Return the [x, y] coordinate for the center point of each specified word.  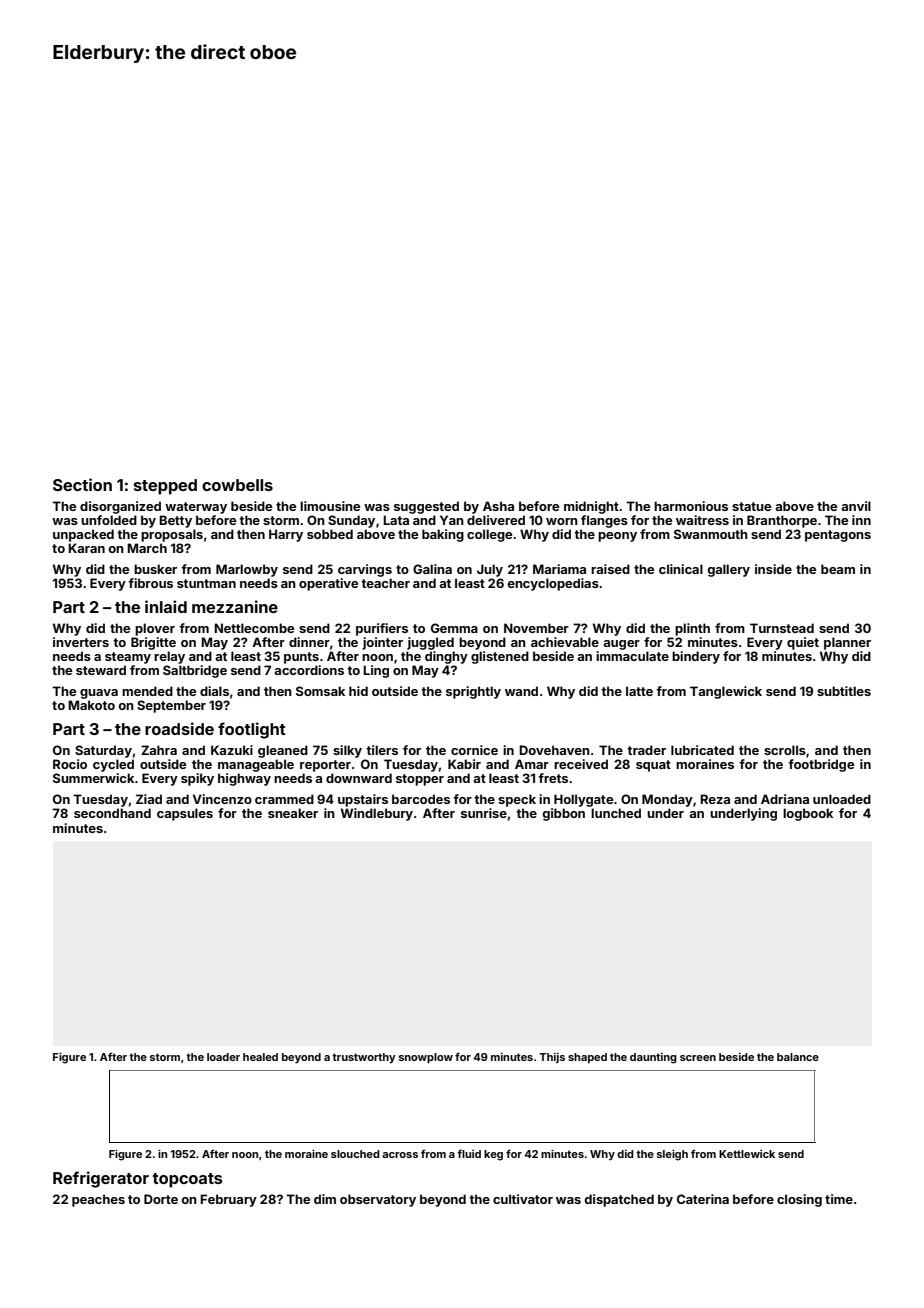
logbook [808, 814]
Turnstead [782, 628]
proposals [172, 535]
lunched [616, 813]
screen [698, 1058]
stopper [420, 780]
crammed [284, 799]
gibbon [563, 814]
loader [223, 1057]
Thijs [552, 1058]
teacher [385, 583]
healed [260, 1057]
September [171, 706]
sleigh [672, 1155]
